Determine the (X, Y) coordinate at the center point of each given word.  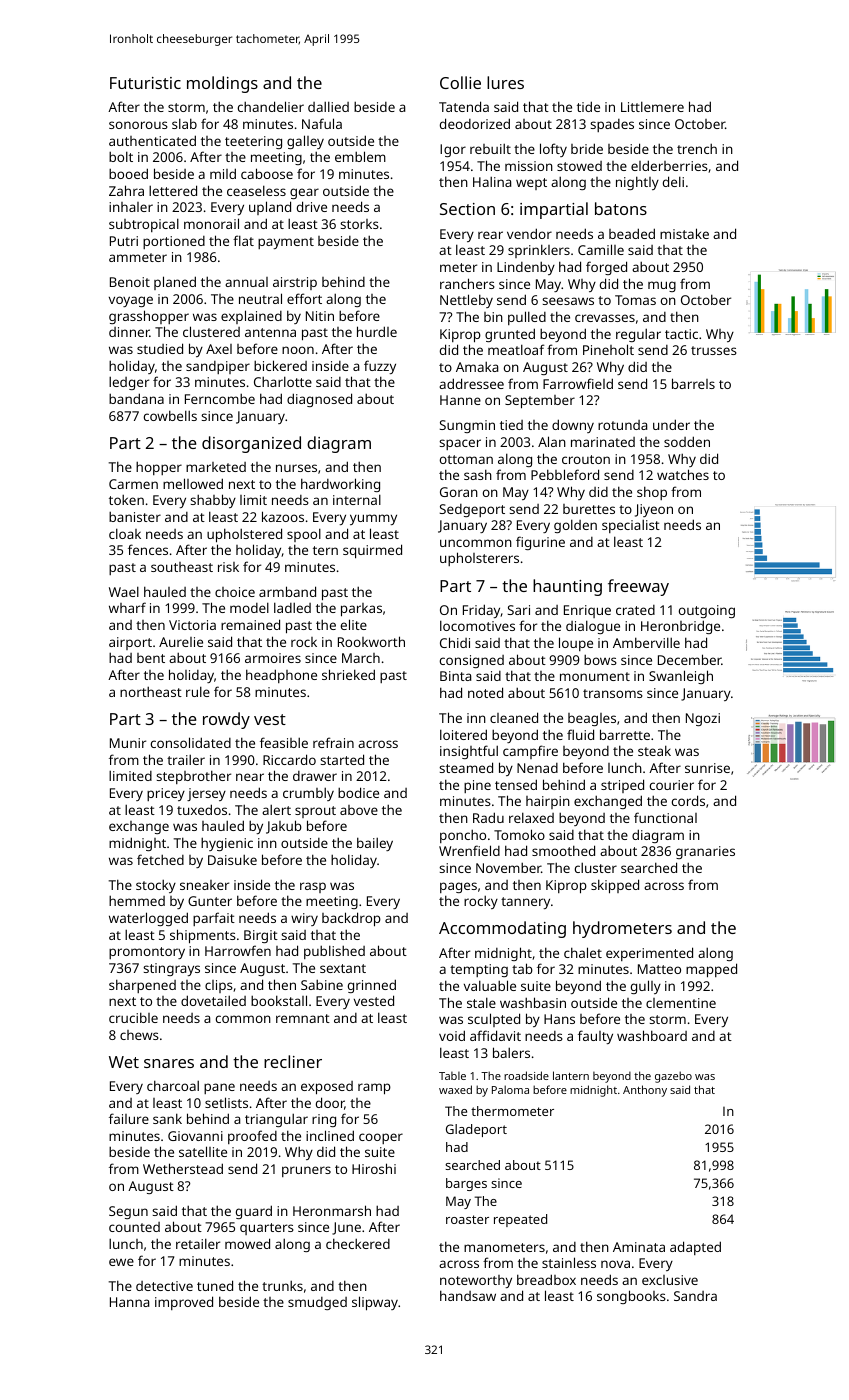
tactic (681, 334)
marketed (216, 467)
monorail (211, 223)
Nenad (537, 768)
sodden (687, 441)
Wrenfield (469, 850)
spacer (460, 444)
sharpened (142, 986)
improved (184, 1303)
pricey (166, 794)
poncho (463, 836)
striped (622, 786)
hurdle (377, 331)
